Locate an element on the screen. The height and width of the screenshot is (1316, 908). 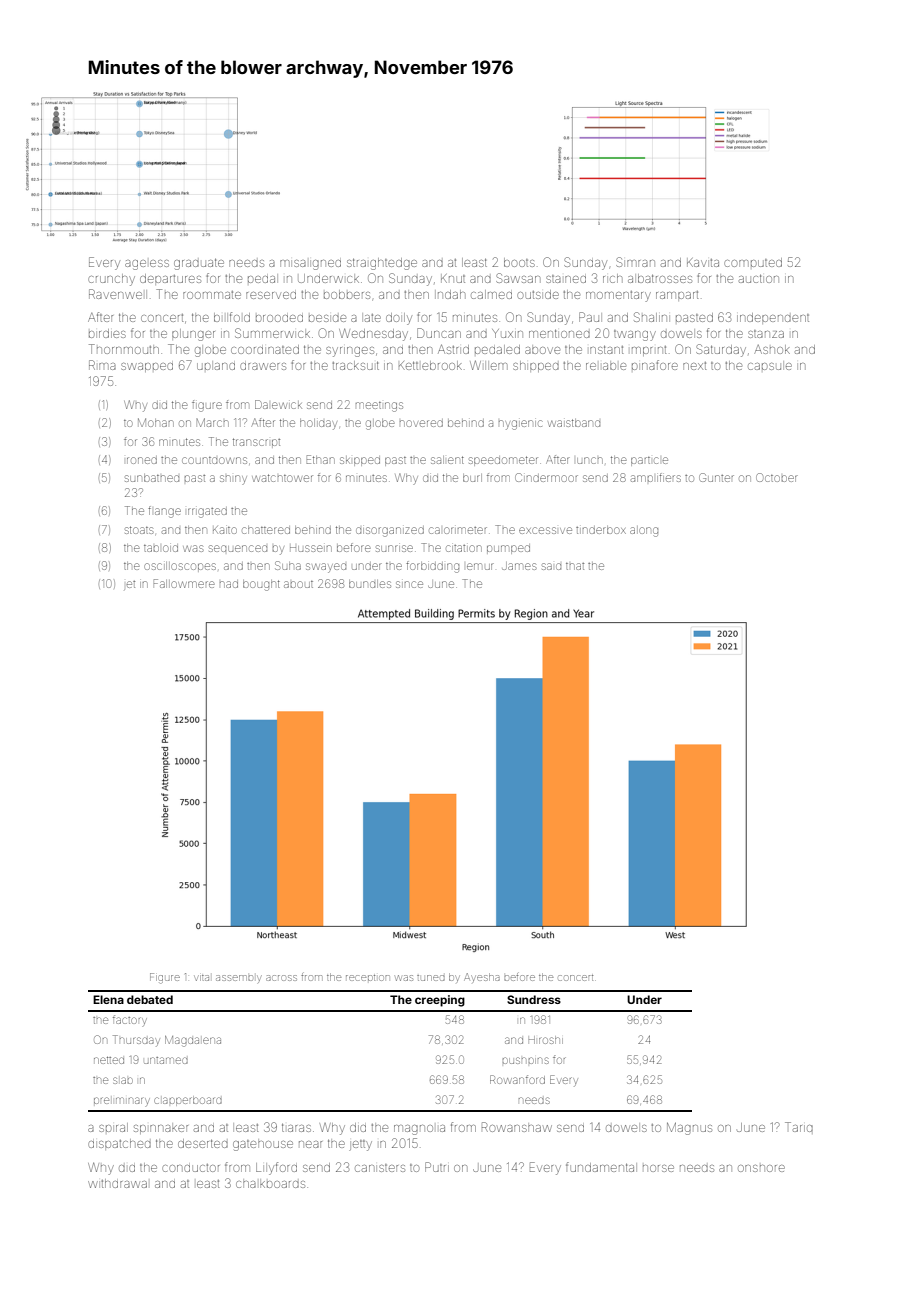
straightedge is located at coordinates (382, 264).
